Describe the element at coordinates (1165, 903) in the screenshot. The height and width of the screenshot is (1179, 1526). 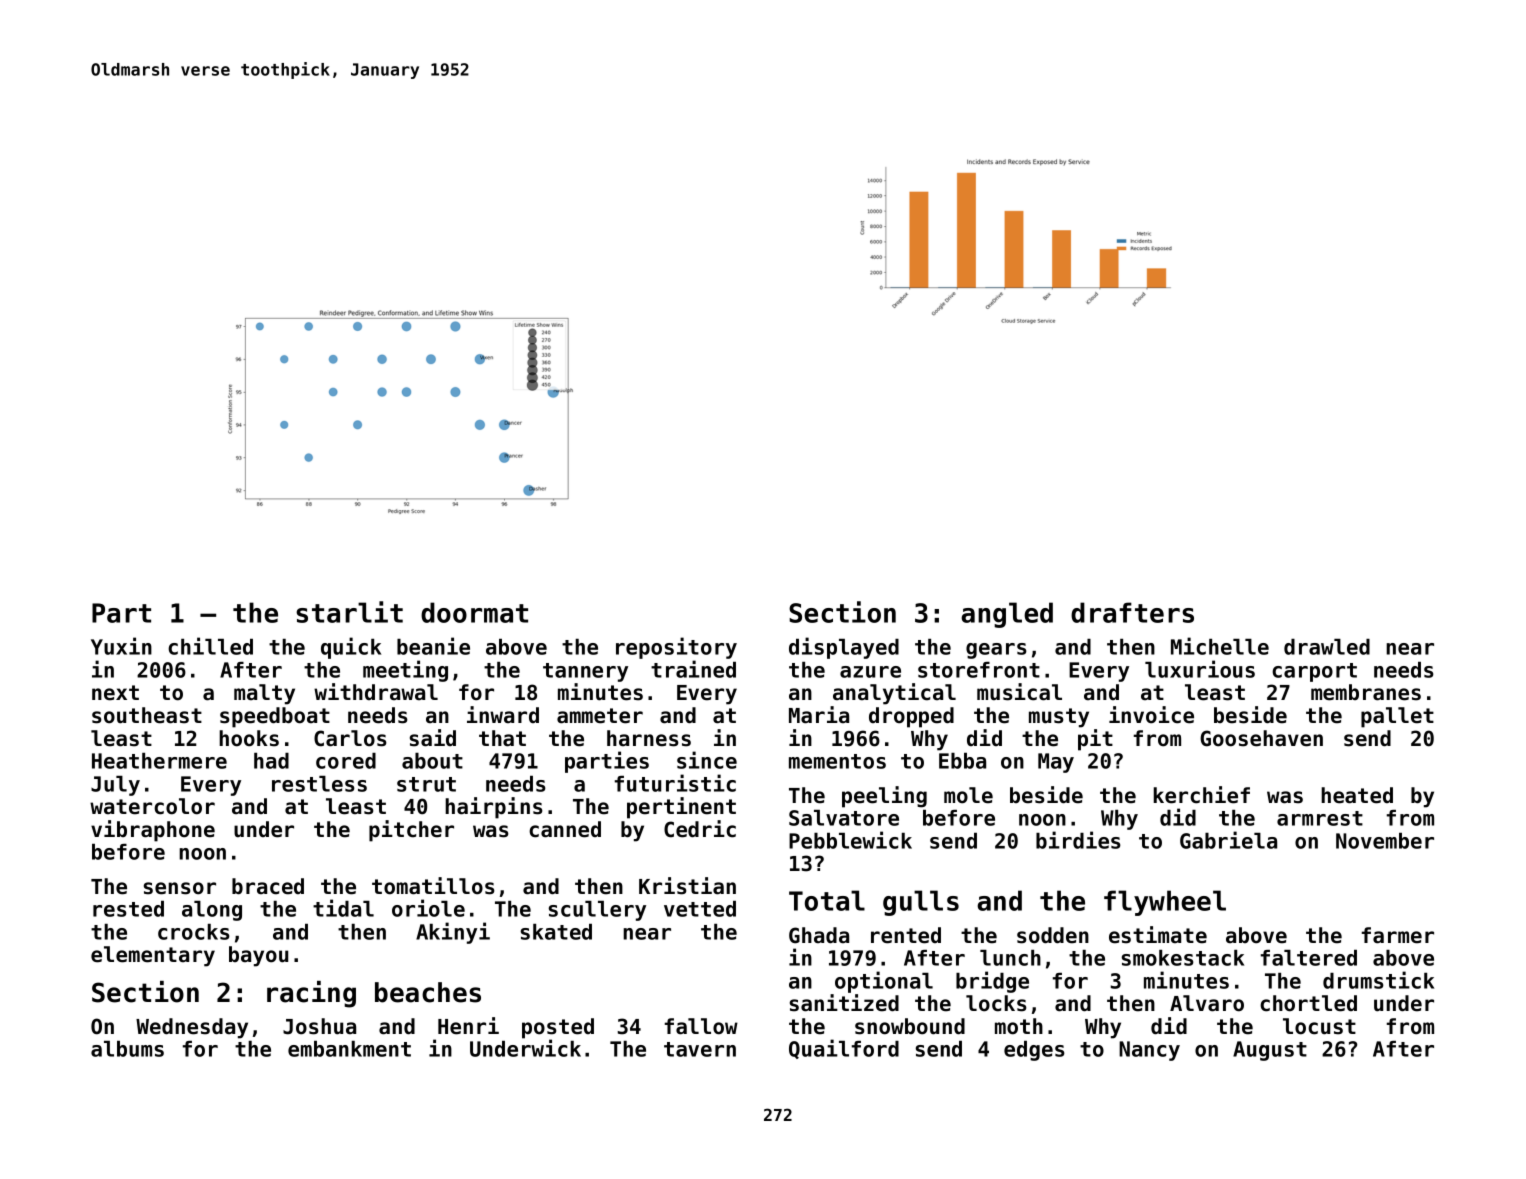
I see `flywheel` at that location.
